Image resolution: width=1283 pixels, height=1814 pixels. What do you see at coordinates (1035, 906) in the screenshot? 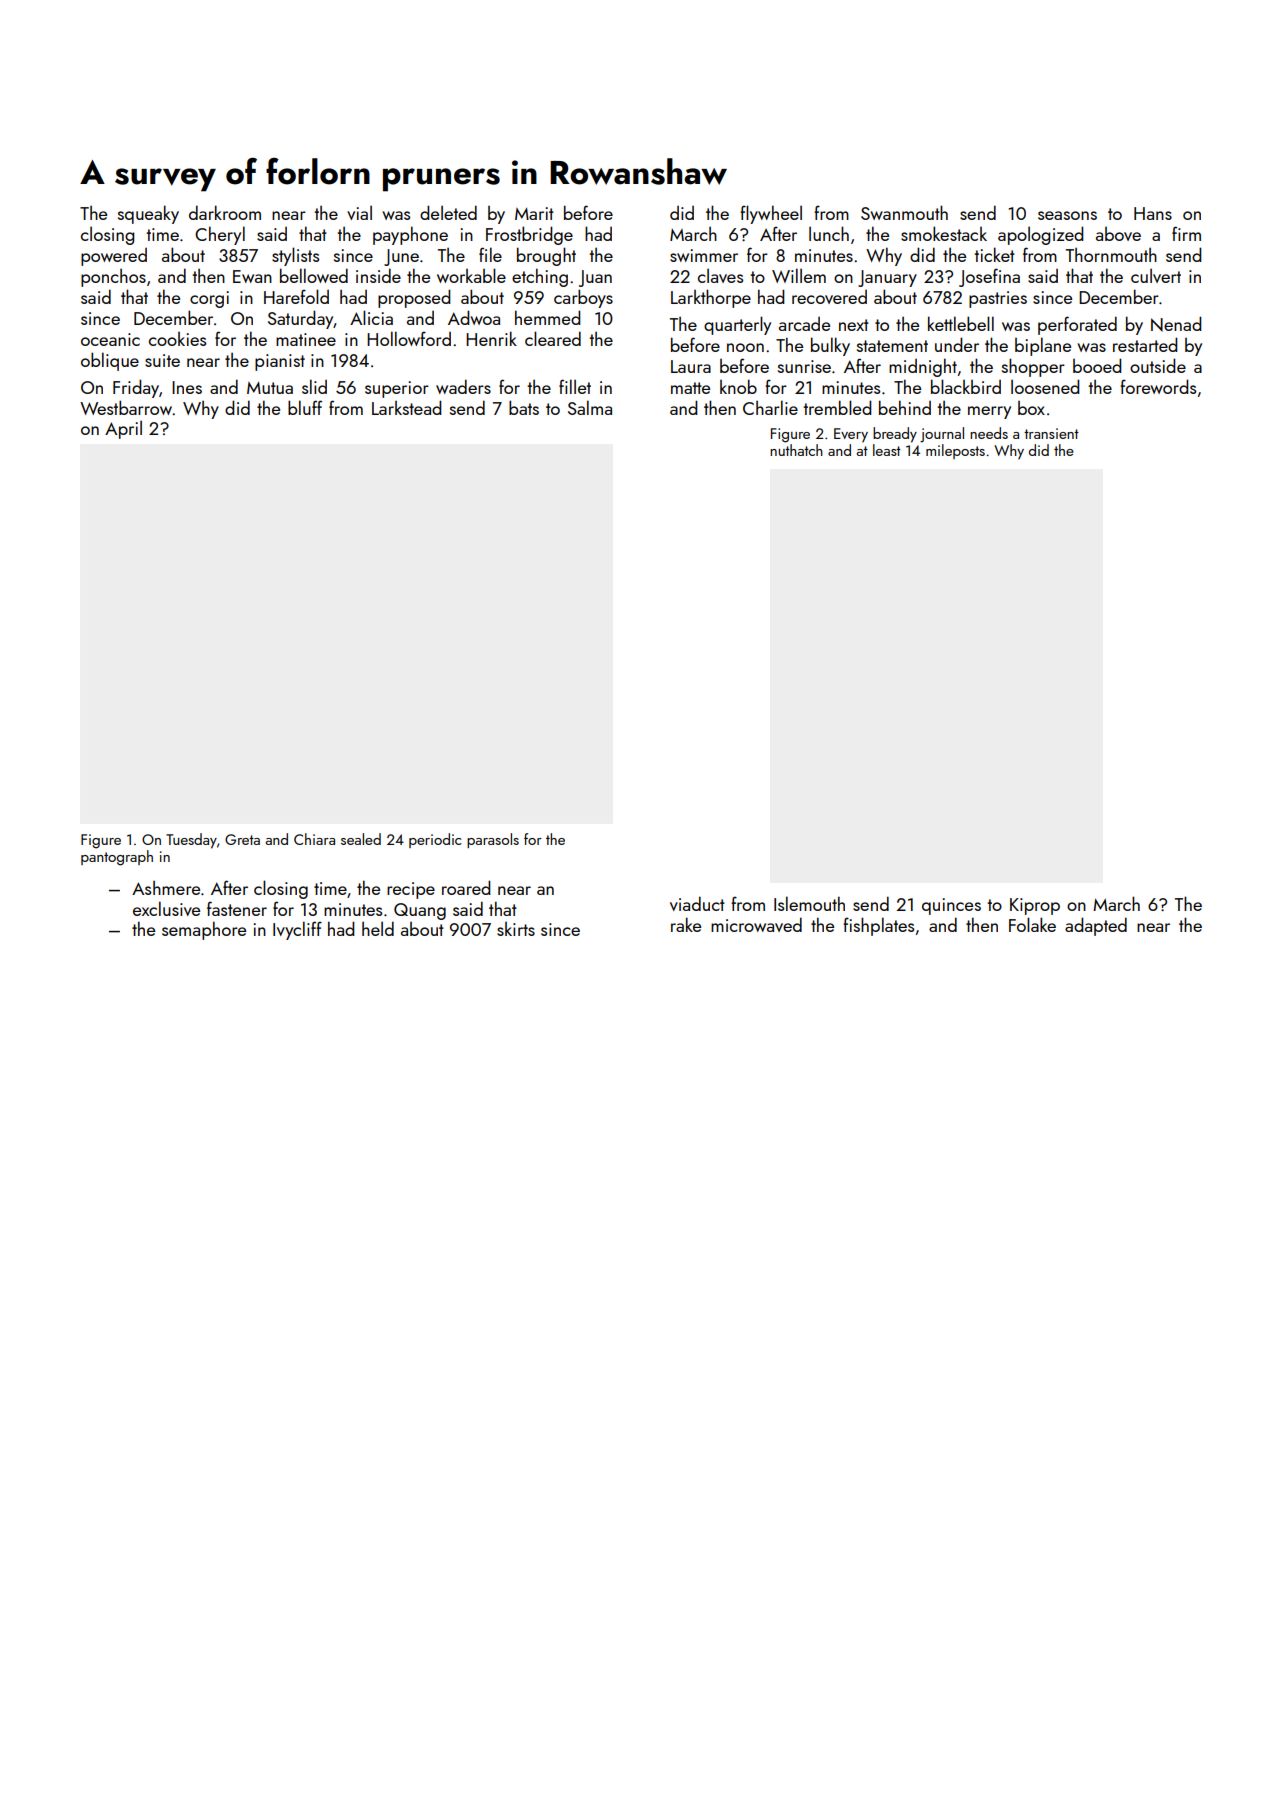
I see `Kiprop` at bounding box center [1035, 906].
